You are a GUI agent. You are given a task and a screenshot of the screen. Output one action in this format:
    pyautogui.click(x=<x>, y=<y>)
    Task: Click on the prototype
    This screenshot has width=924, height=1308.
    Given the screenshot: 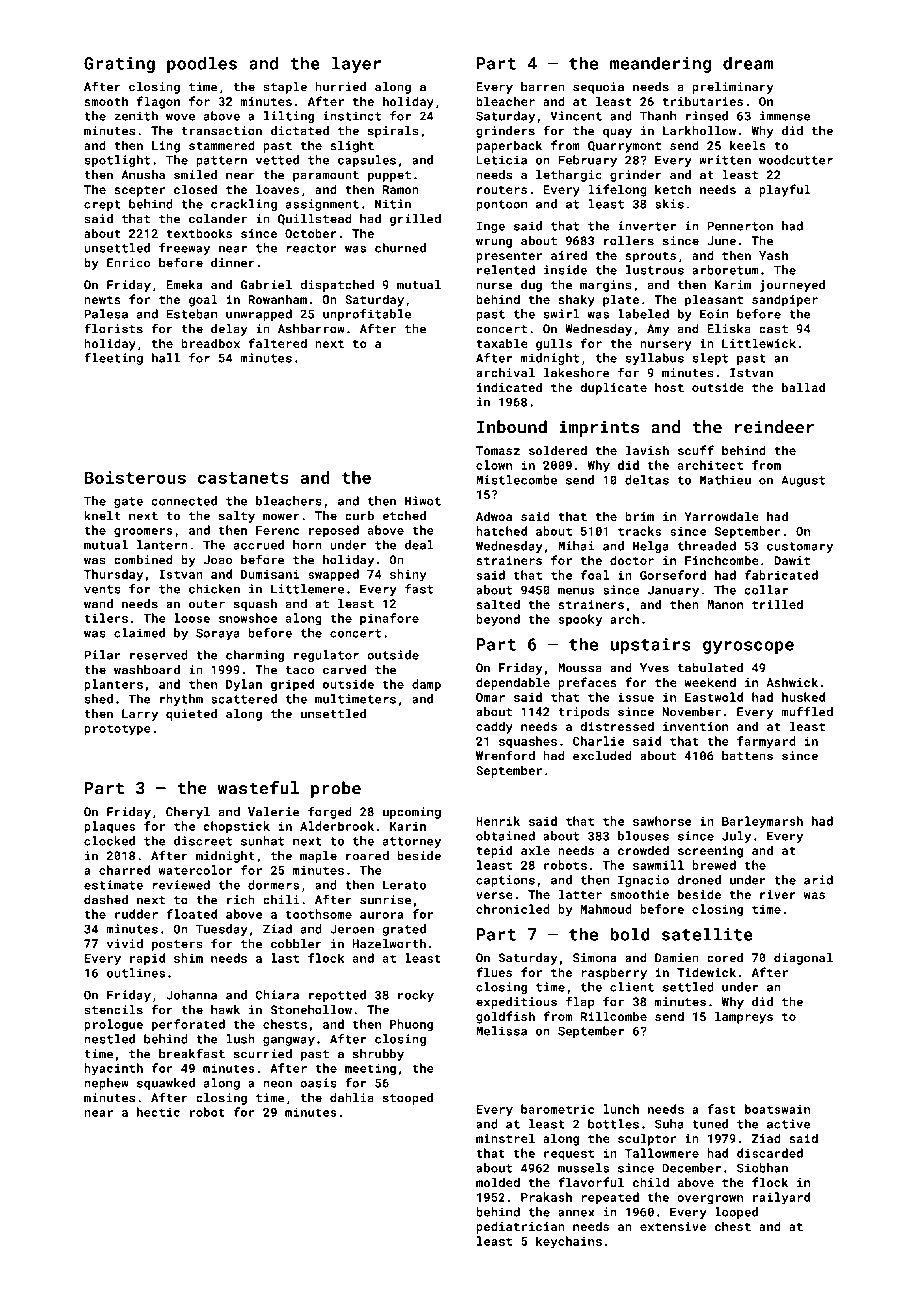 What is the action you would take?
    pyautogui.click(x=117, y=730)
